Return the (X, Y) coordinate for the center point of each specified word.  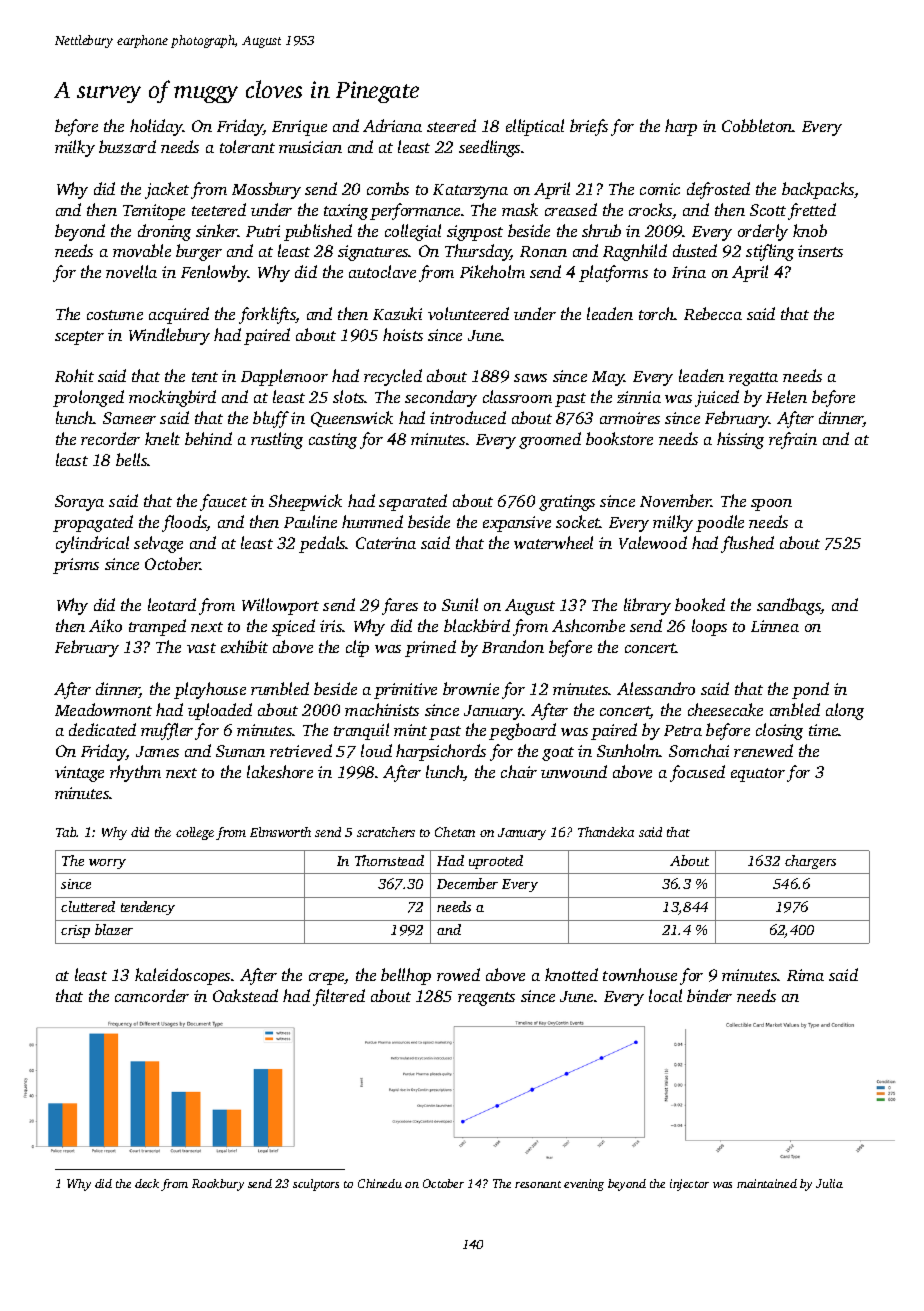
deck (147, 1183)
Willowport (280, 606)
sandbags (789, 606)
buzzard (127, 146)
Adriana (392, 125)
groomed (550, 440)
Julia (829, 1183)
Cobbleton (757, 125)
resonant (538, 1184)
